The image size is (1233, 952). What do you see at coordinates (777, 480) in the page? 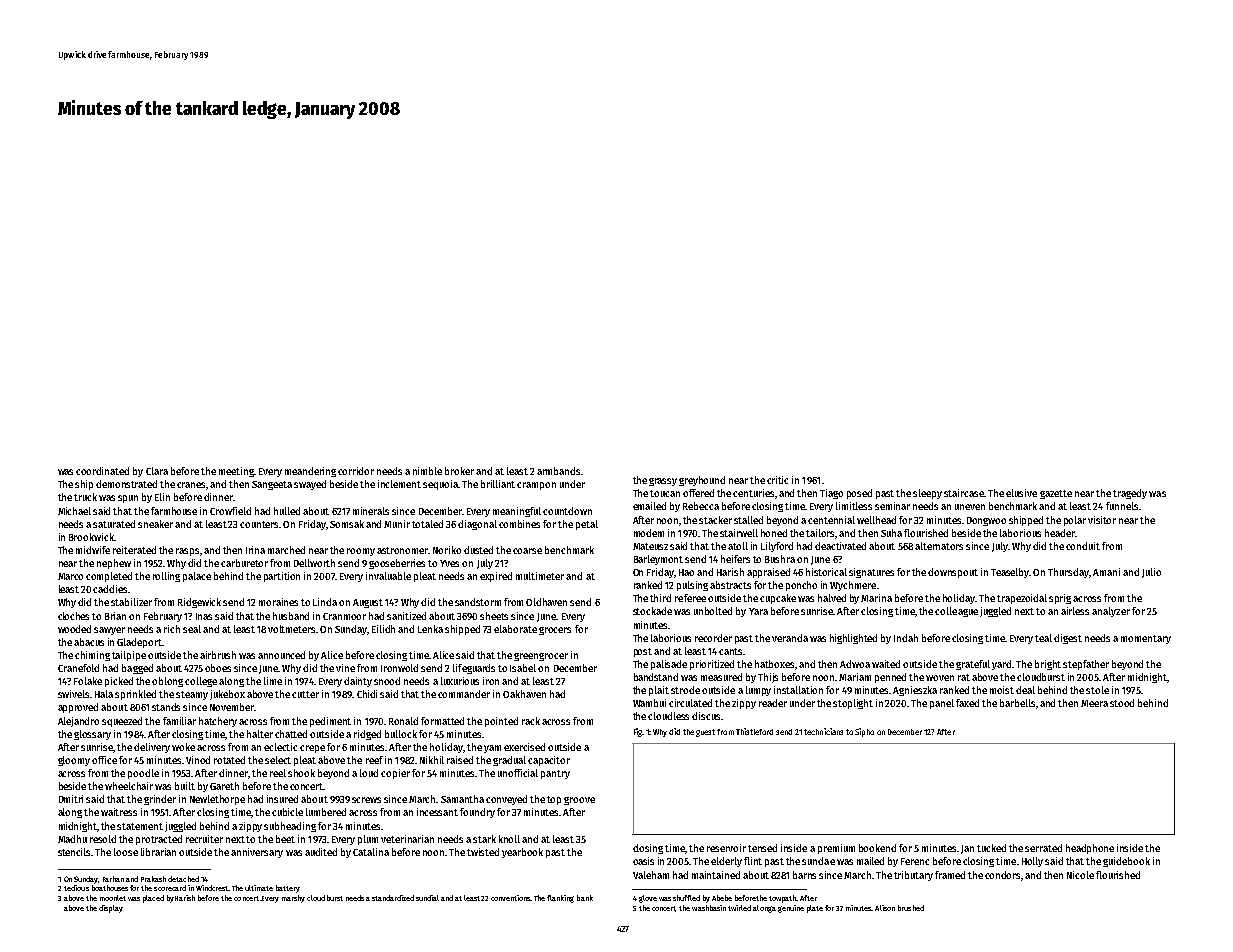
I see `critic` at bounding box center [777, 480].
